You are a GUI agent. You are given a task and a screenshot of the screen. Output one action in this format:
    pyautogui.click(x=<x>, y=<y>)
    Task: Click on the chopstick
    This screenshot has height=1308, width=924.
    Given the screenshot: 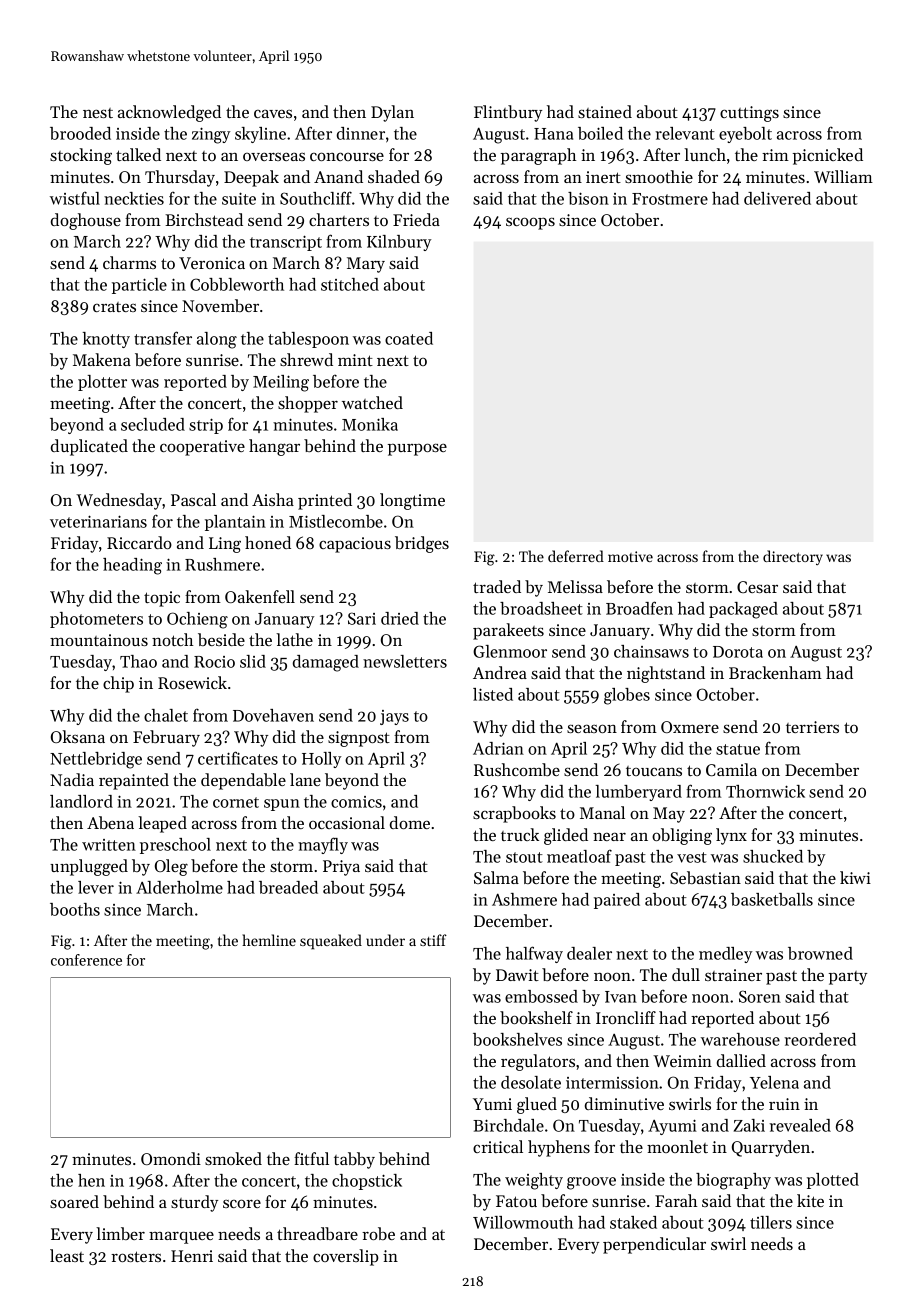 What is the action you would take?
    pyautogui.click(x=367, y=1182)
